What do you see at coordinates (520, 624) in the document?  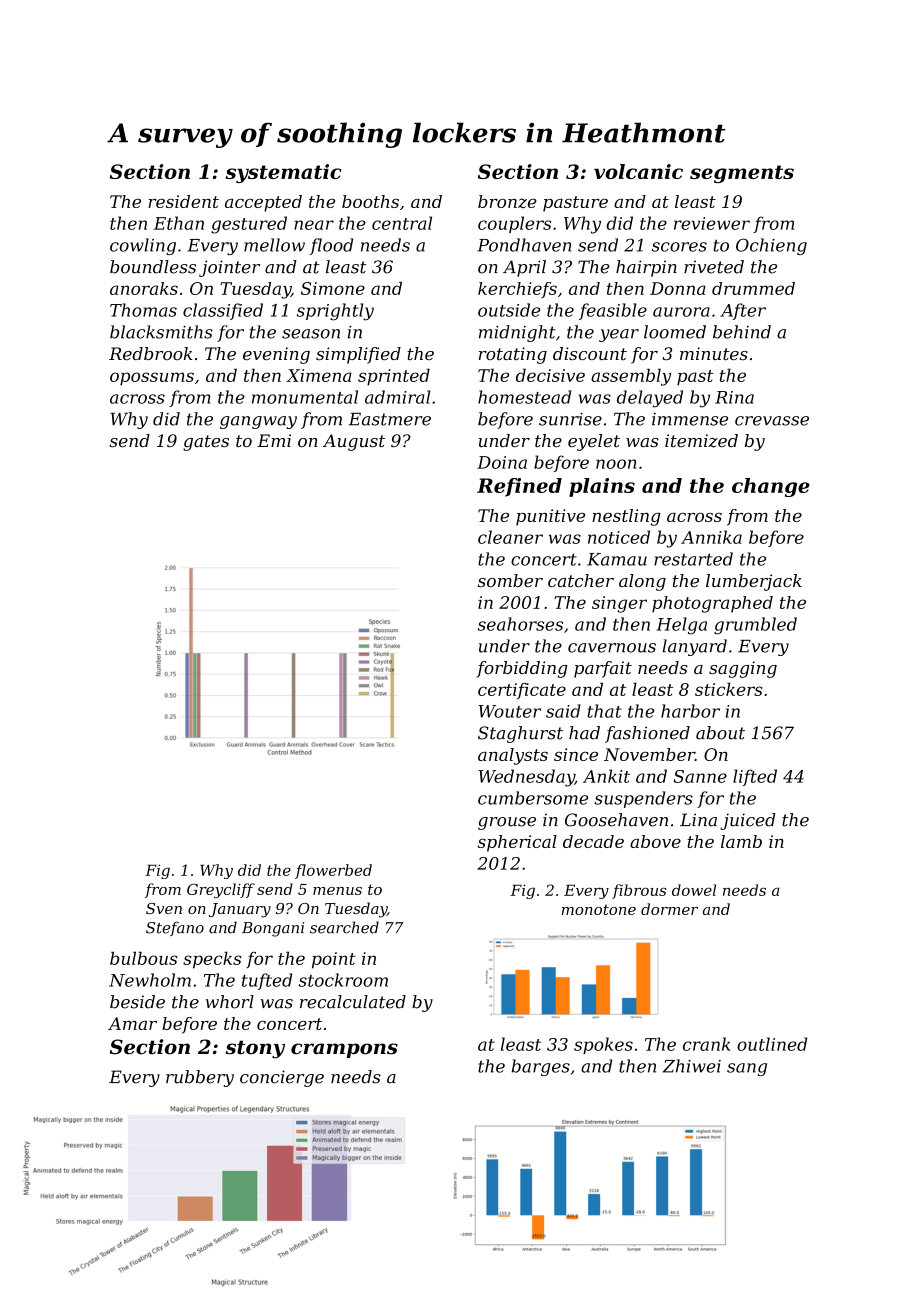 I see `seahorses` at bounding box center [520, 624].
